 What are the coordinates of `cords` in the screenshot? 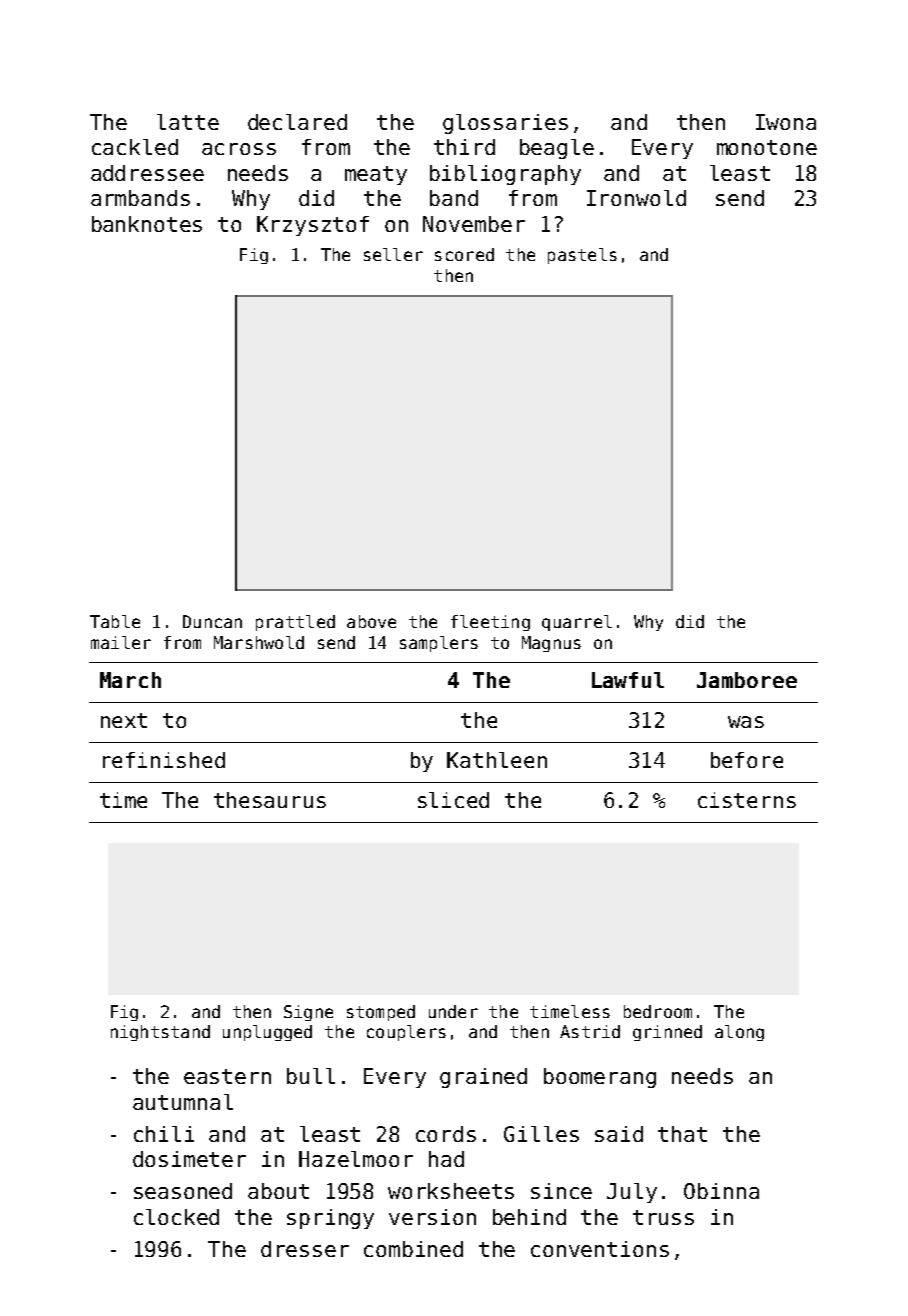 It's located at (446, 1134).
